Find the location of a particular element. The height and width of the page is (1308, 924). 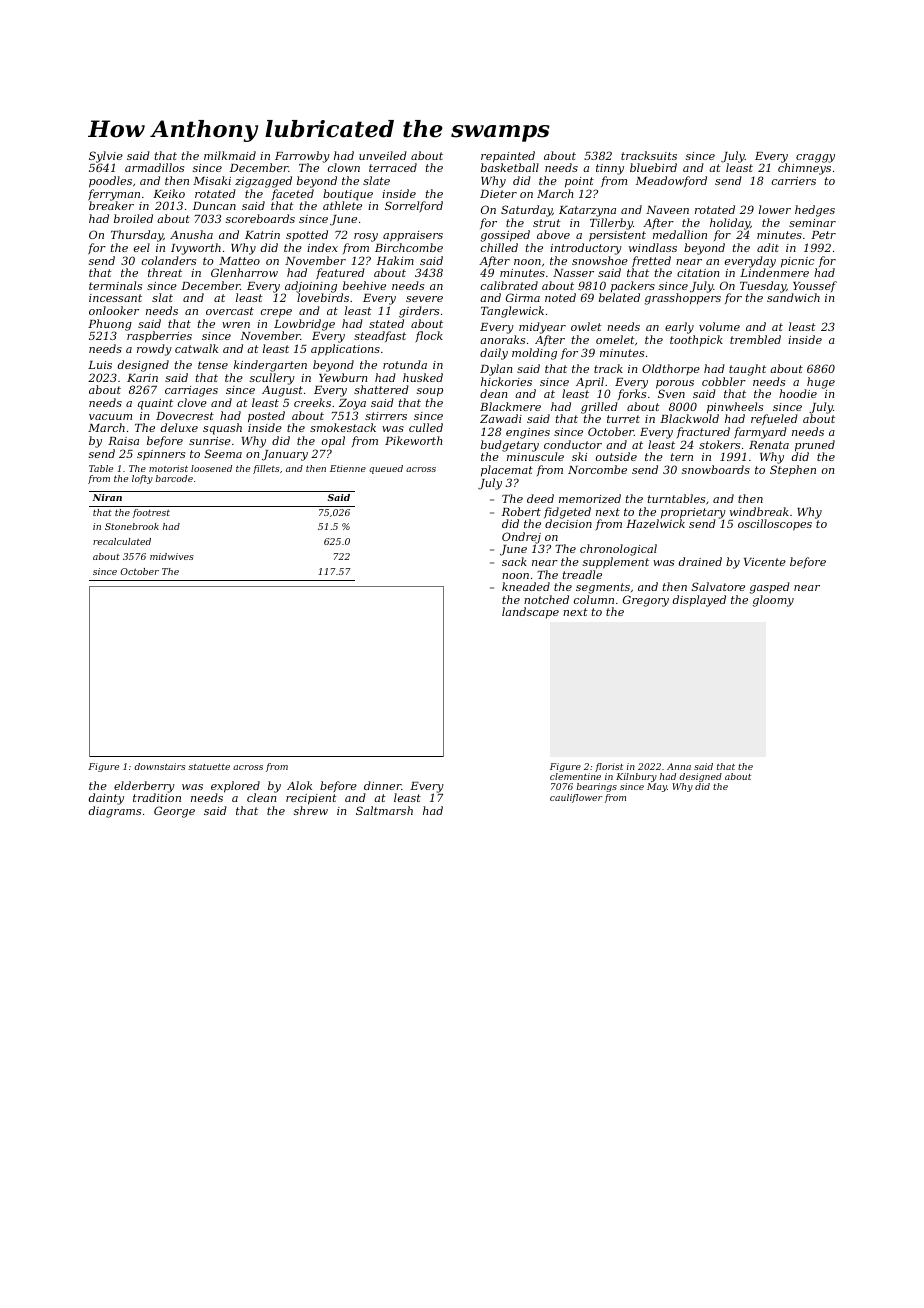

deed is located at coordinates (540, 498).
